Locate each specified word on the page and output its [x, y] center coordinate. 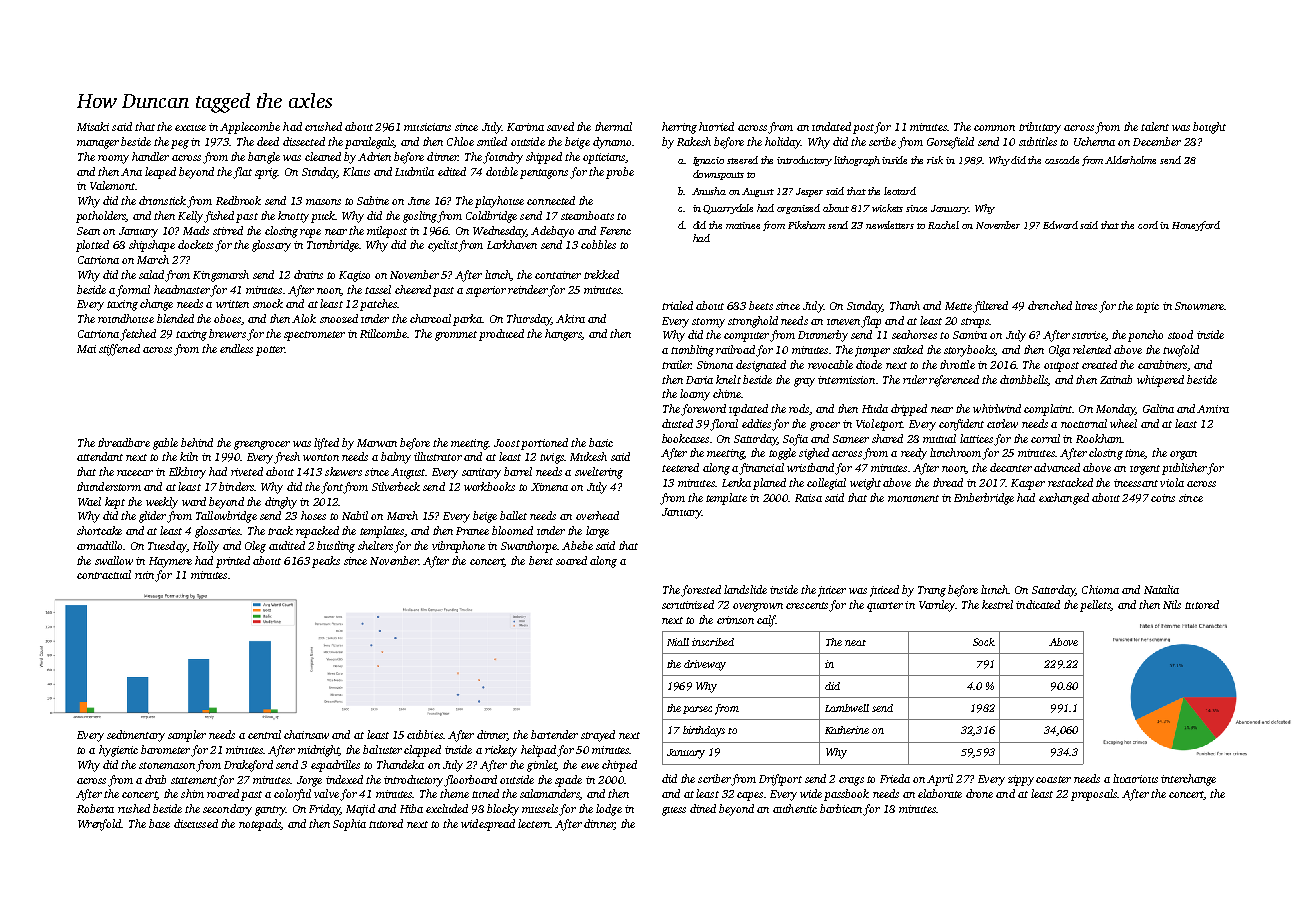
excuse [190, 128]
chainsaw [306, 734]
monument [913, 498]
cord [1148, 225]
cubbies [425, 734]
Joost [507, 443]
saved [560, 126]
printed [233, 562]
